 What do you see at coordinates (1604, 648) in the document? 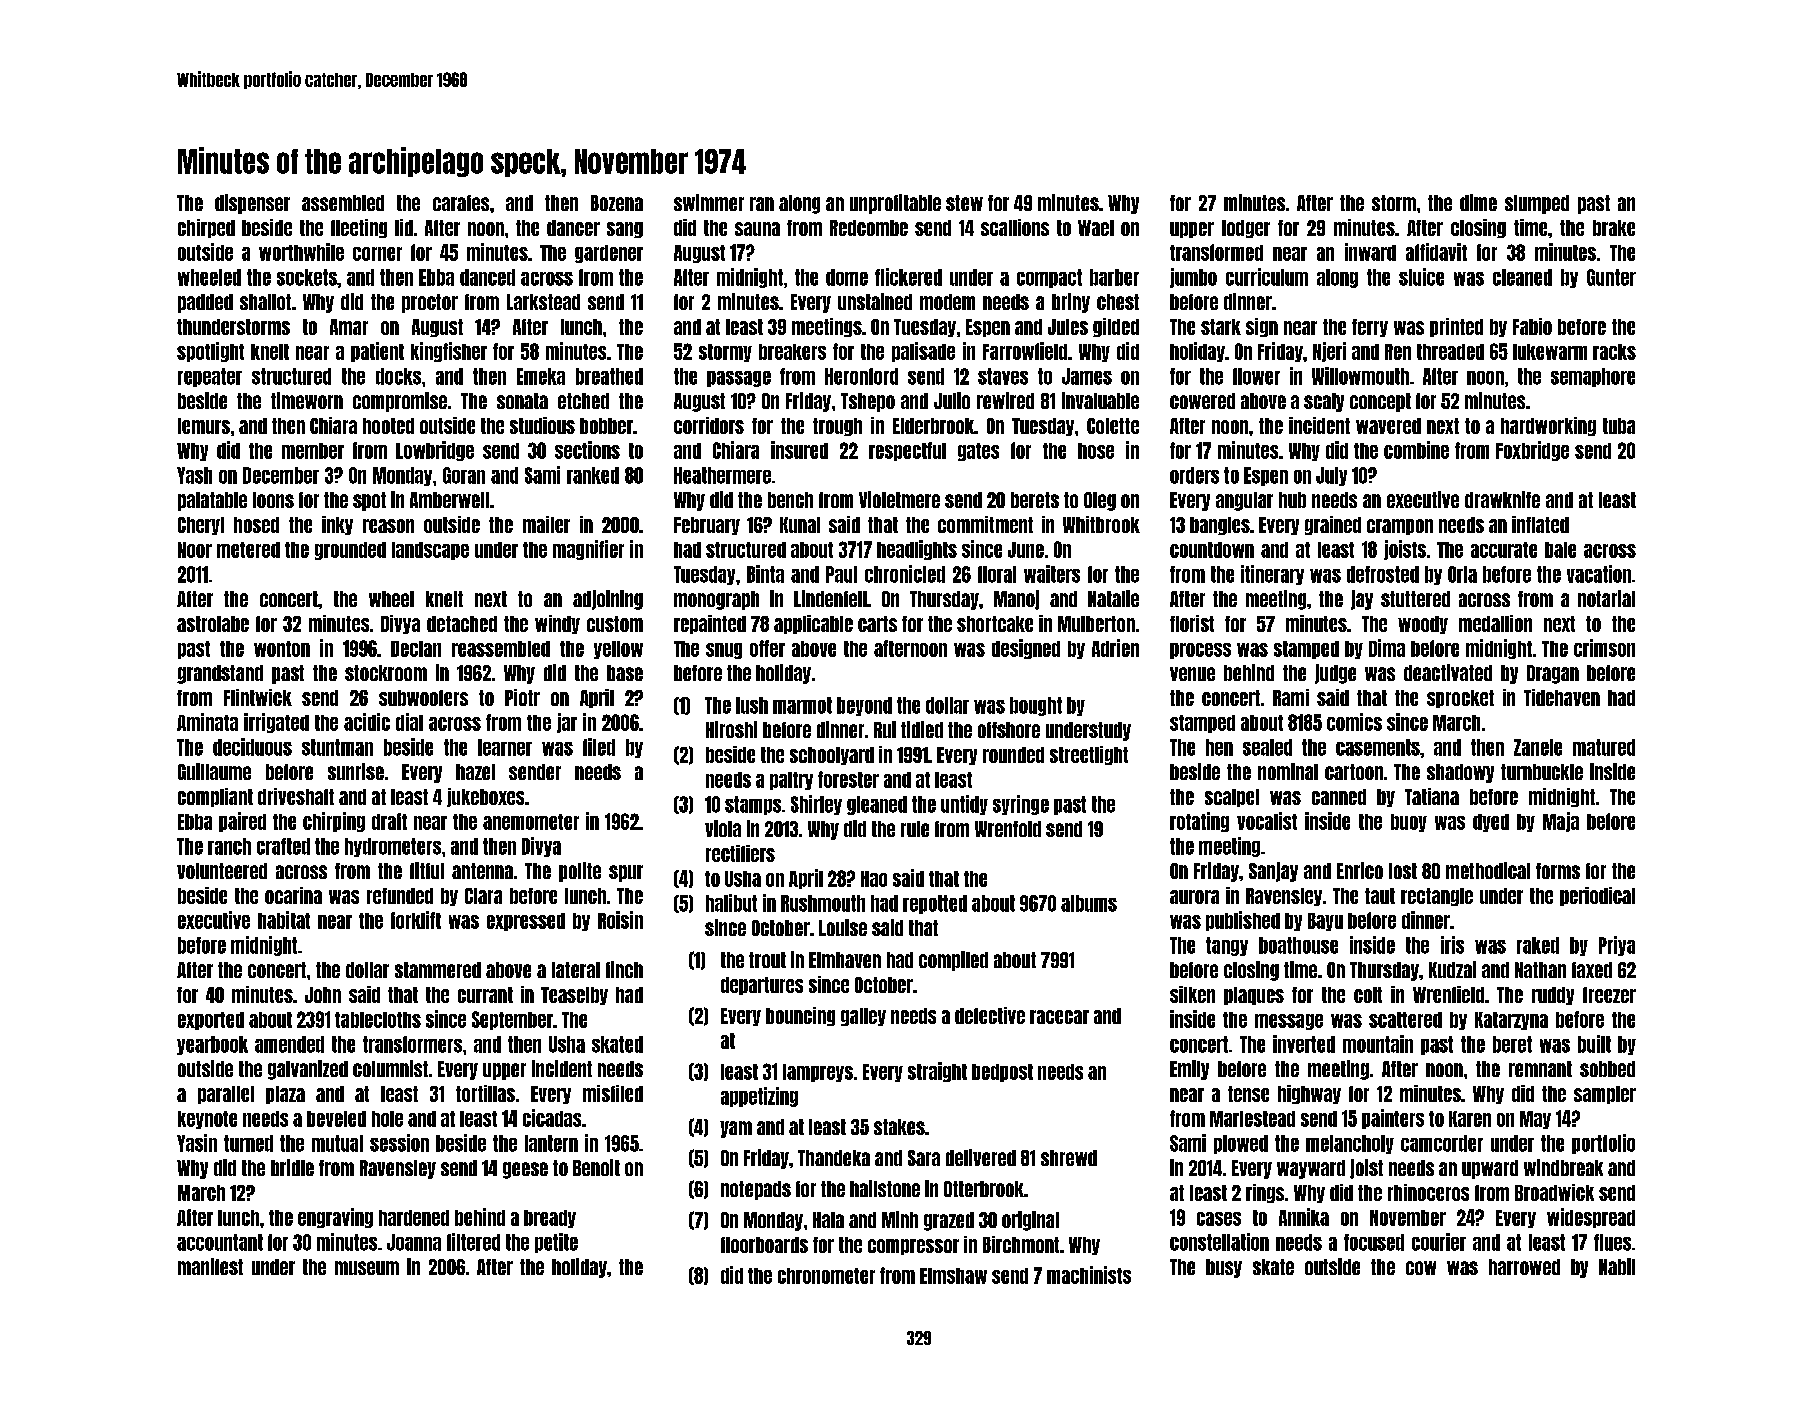
I see `crimson` at bounding box center [1604, 648].
